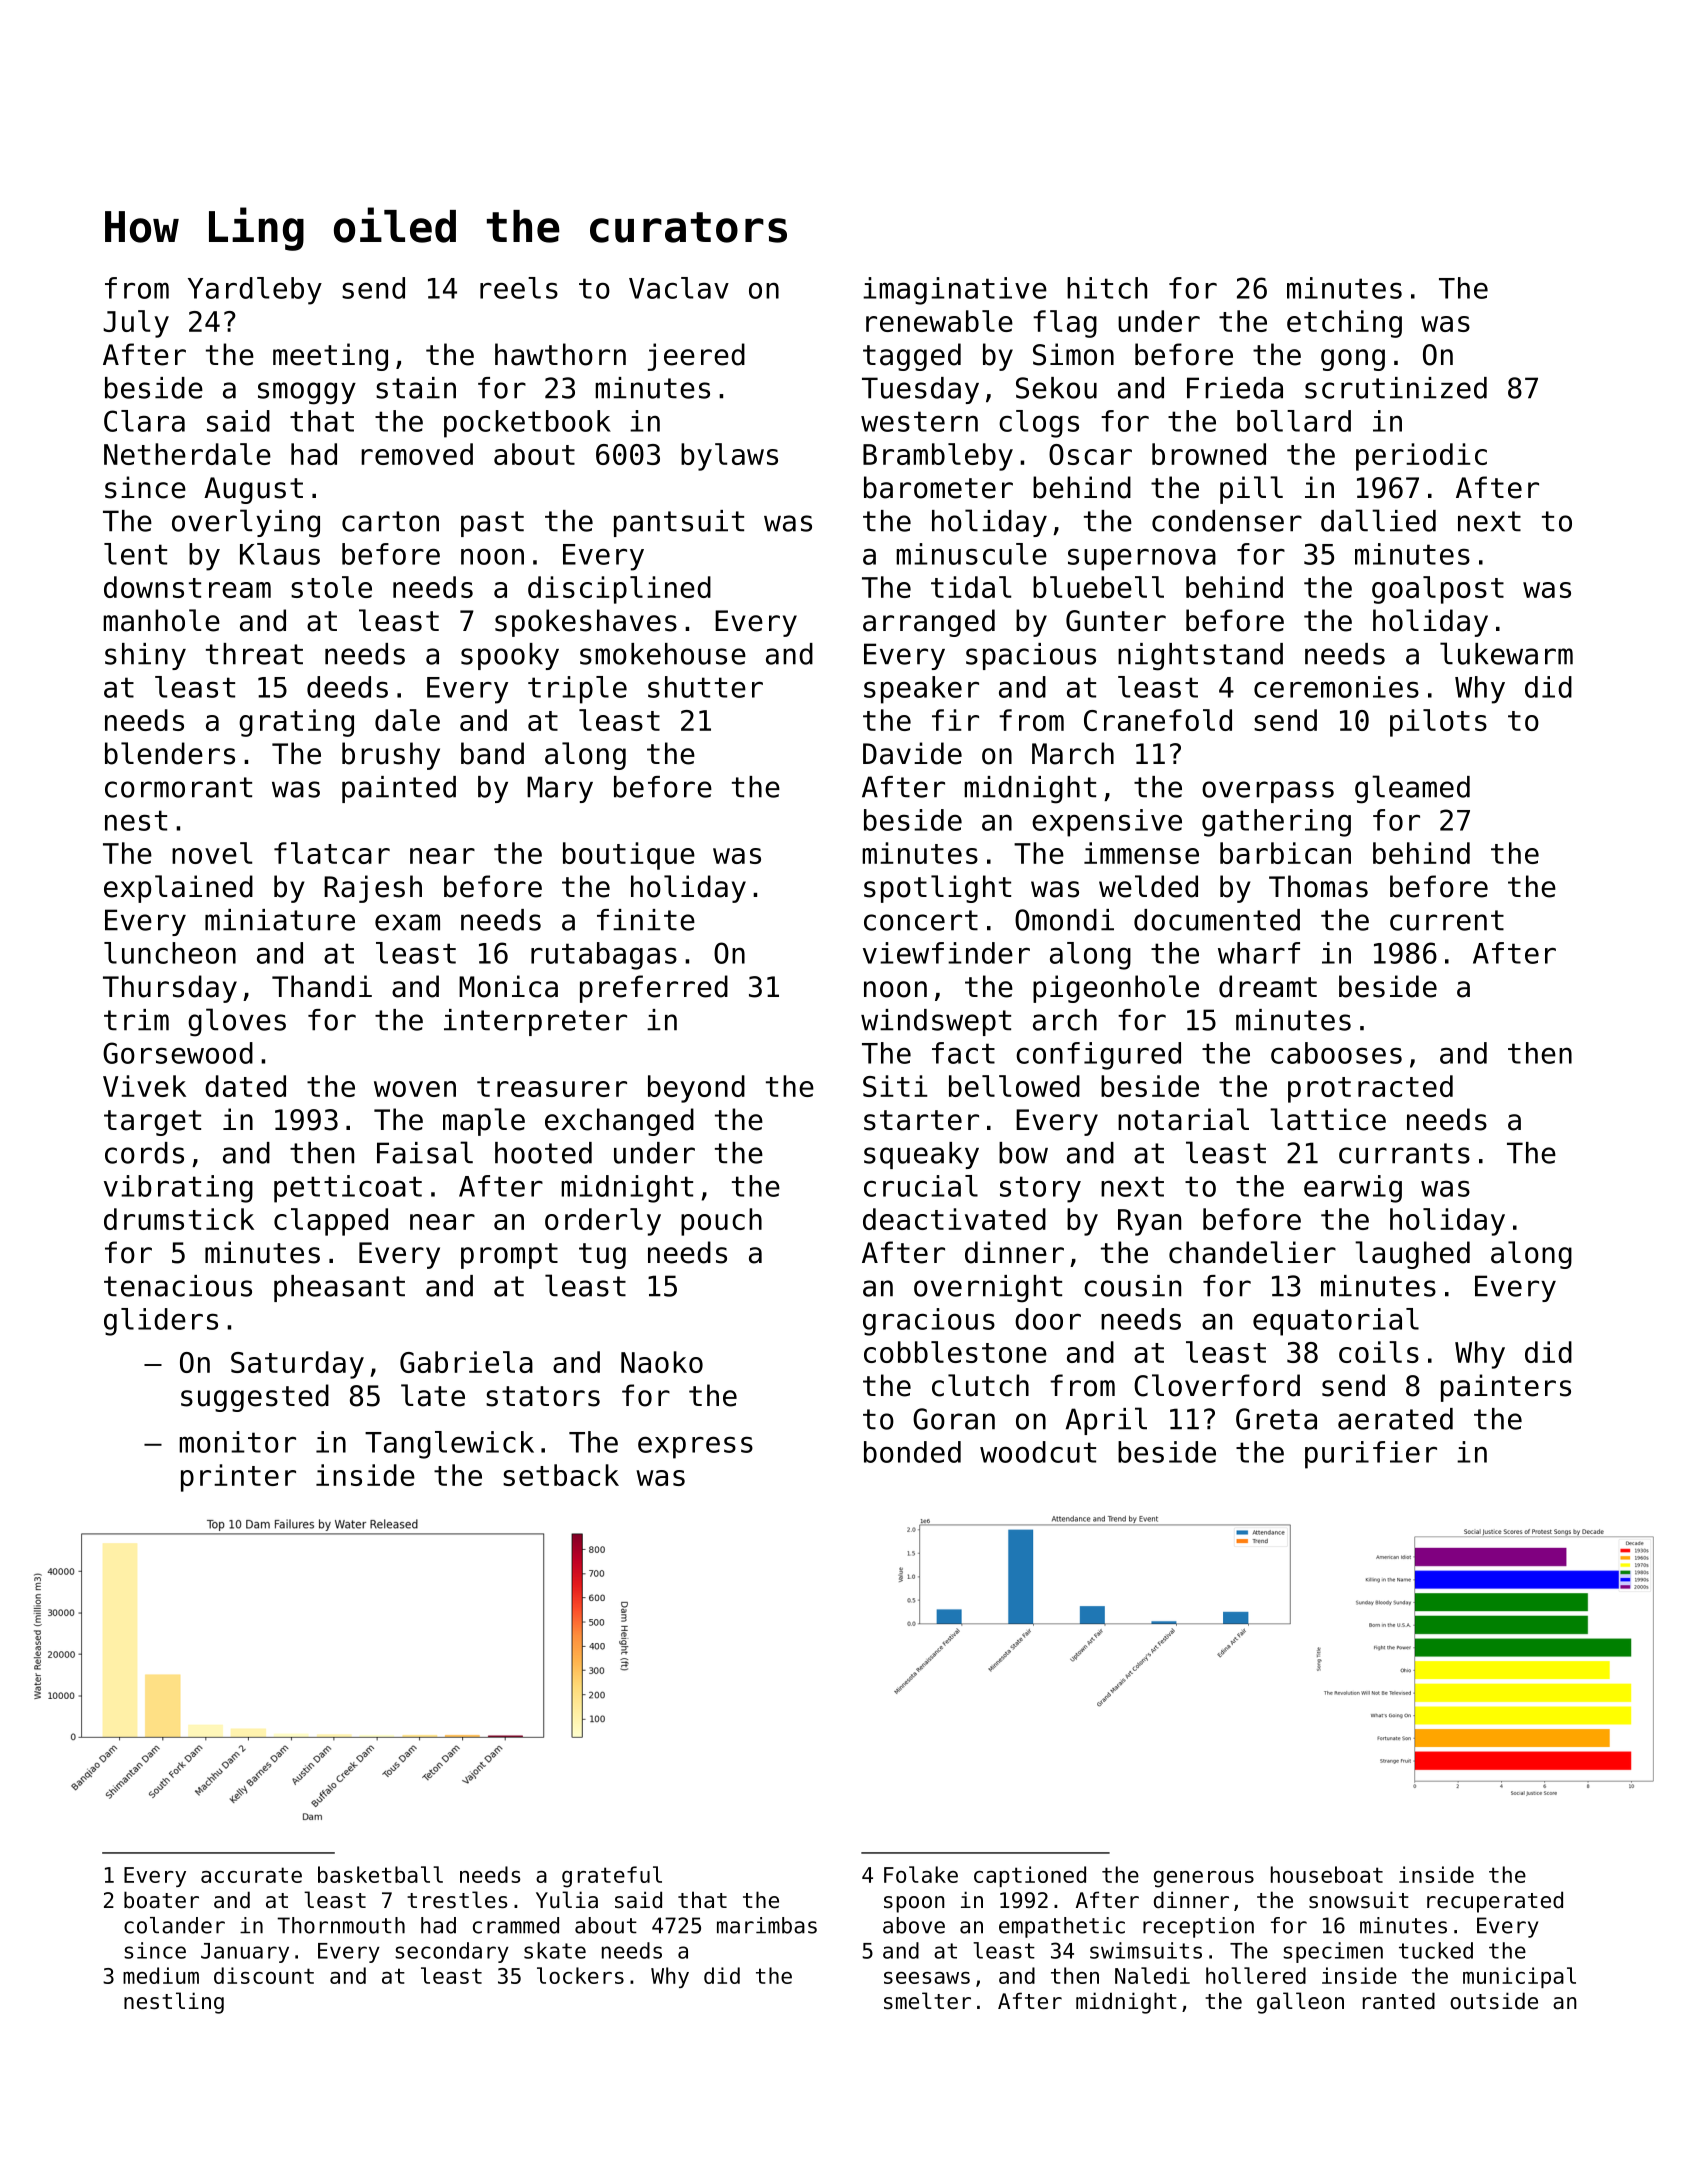 This image has height=2178, width=1683. Describe the element at coordinates (391, 756) in the image. I see `brushy` at that location.
